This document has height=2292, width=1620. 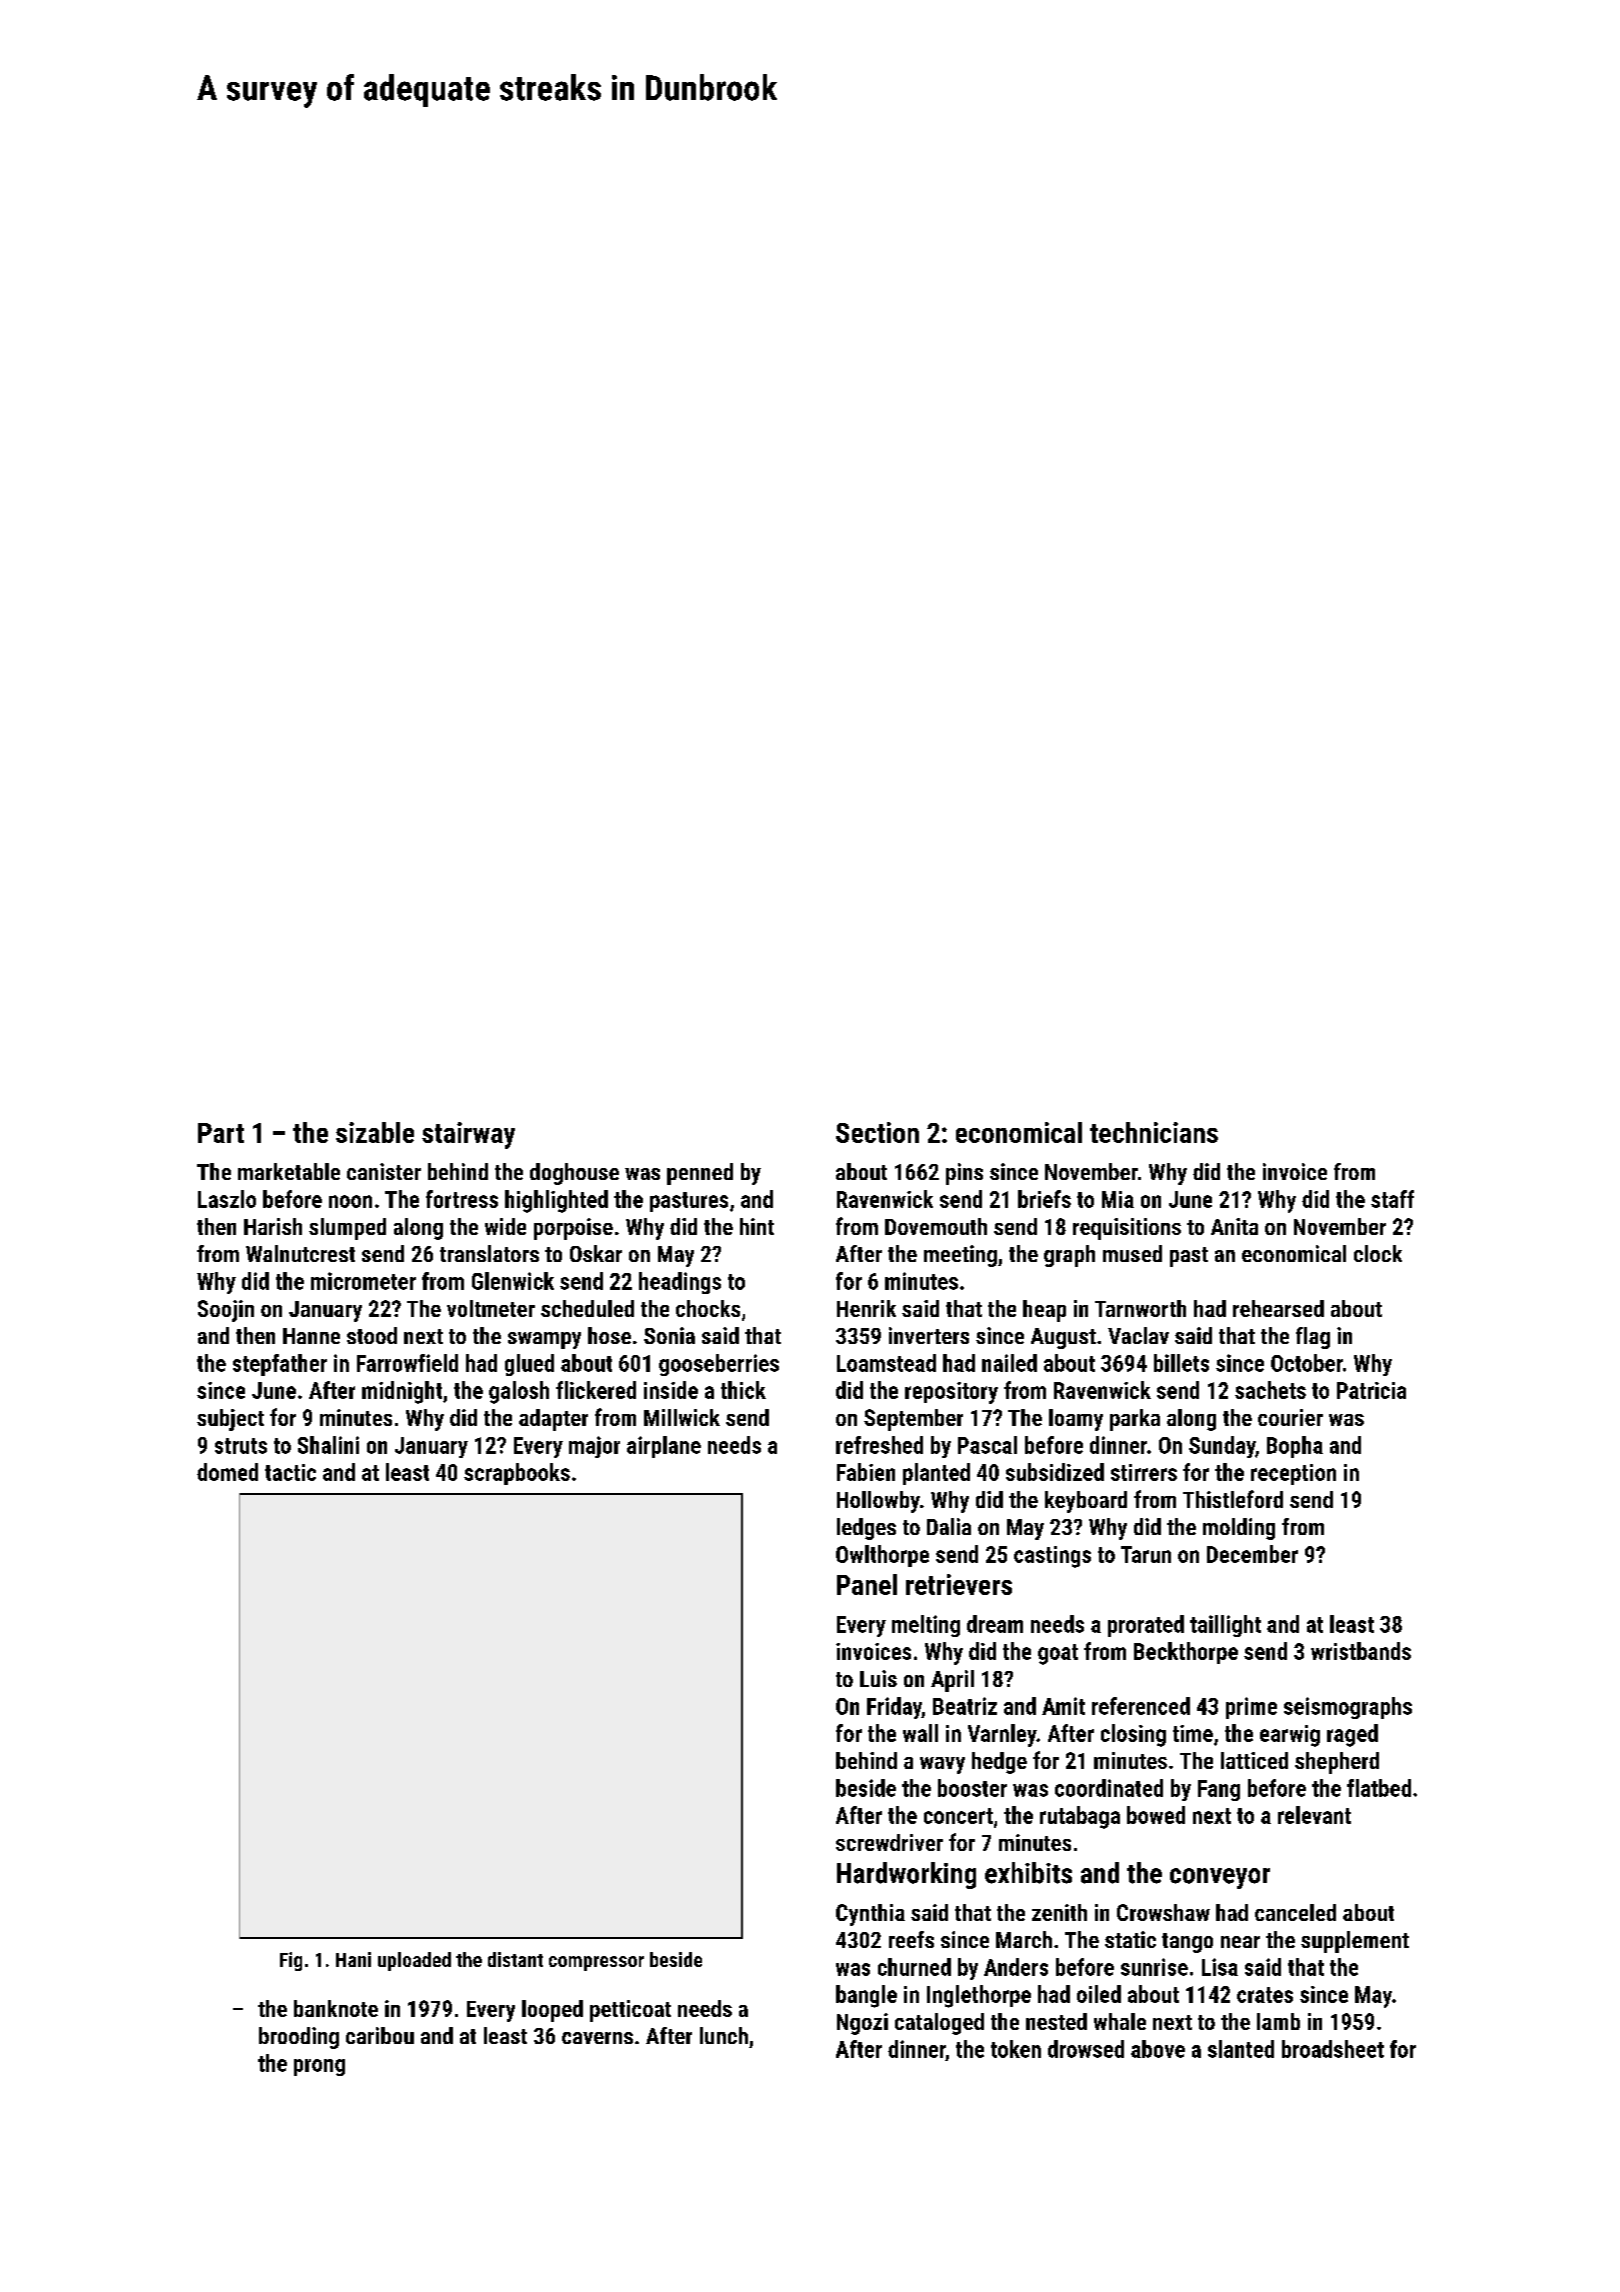 What do you see at coordinates (280, 1365) in the document?
I see `stepfather` at bounding box center [280, 1365].
